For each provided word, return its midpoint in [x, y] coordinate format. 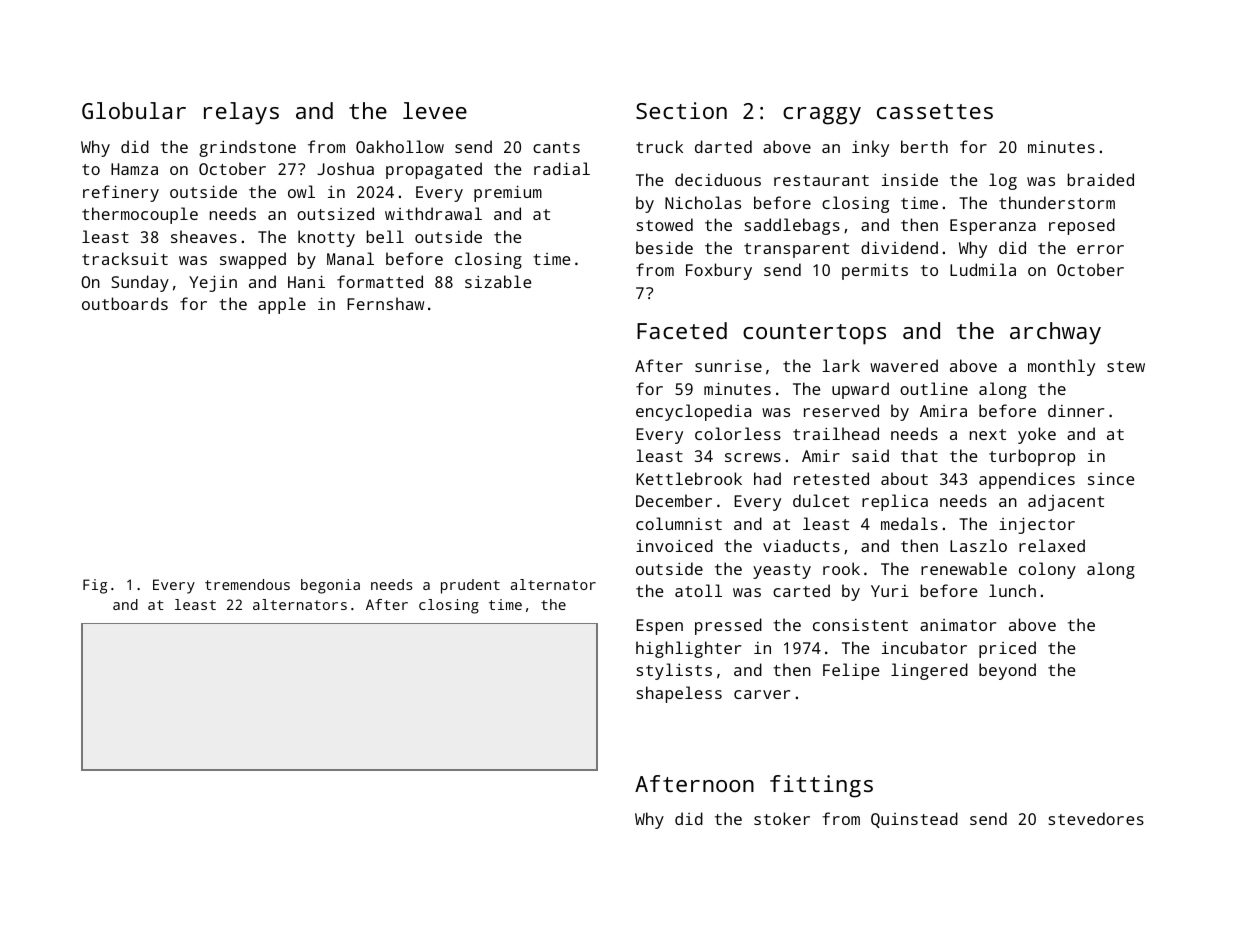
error [1100, 249]
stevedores [1096, 818]
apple [282, 305]
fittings [821, 786]
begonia [330, 586]
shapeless [679, 694]
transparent [796, 250]
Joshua [345, 168]
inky [870, 148]
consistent [860, 625]
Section [681, 110]
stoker [782, 818]
